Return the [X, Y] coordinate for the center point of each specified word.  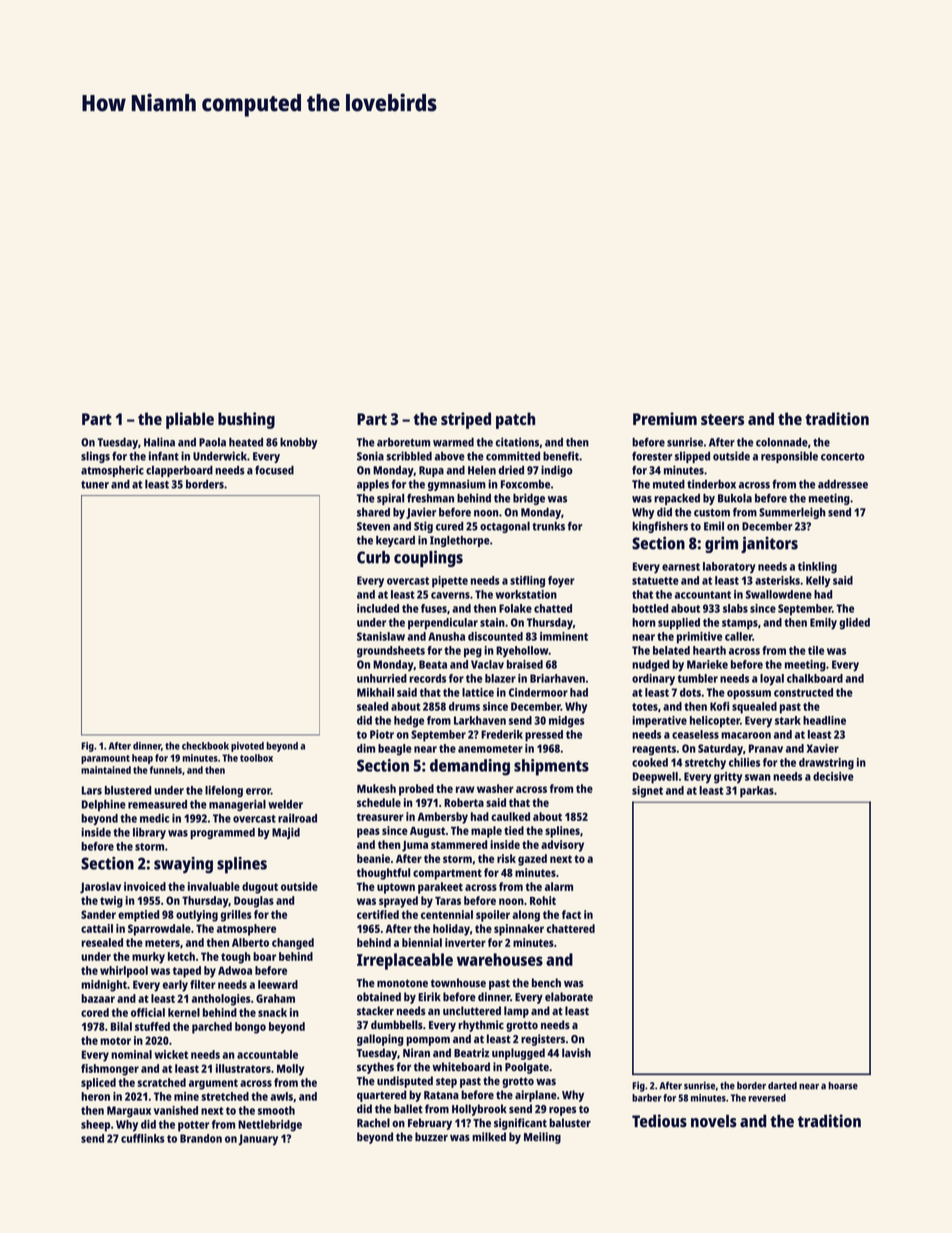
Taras [448, 901]
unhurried [382, 678]
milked [489, 1137]
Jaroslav [100, 888]
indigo [557, 471]
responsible [789, 457]
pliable [190, 420]
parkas [757, 792]
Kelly [818, 582]
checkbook [205, 746]
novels [714, 1121]
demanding [470, 767]
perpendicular [443, 624]
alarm [559, 886]
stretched [225, 1096]
